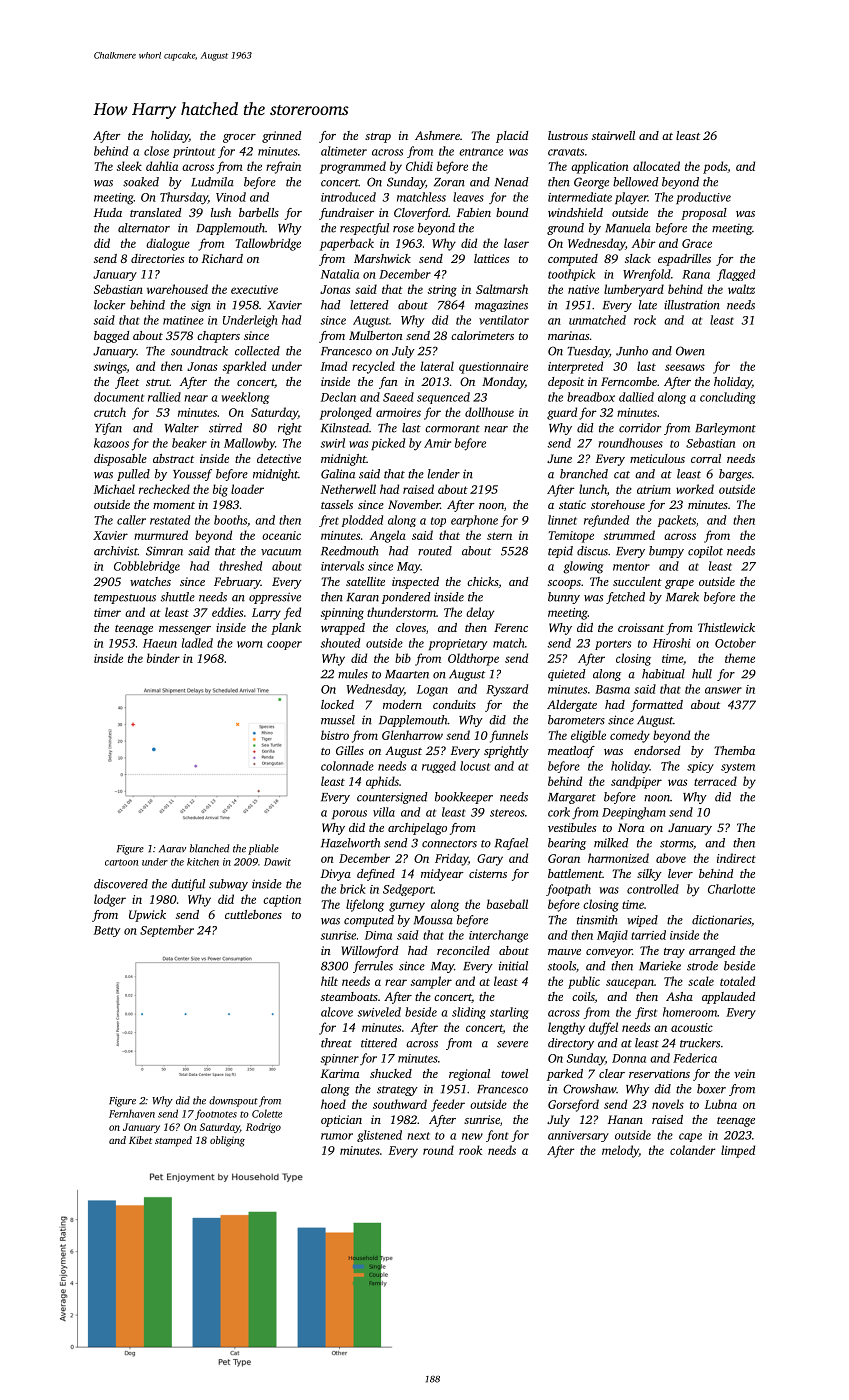  Describe the element at coordinates (227, 1141) in the page. I see `obliging` at that location.
